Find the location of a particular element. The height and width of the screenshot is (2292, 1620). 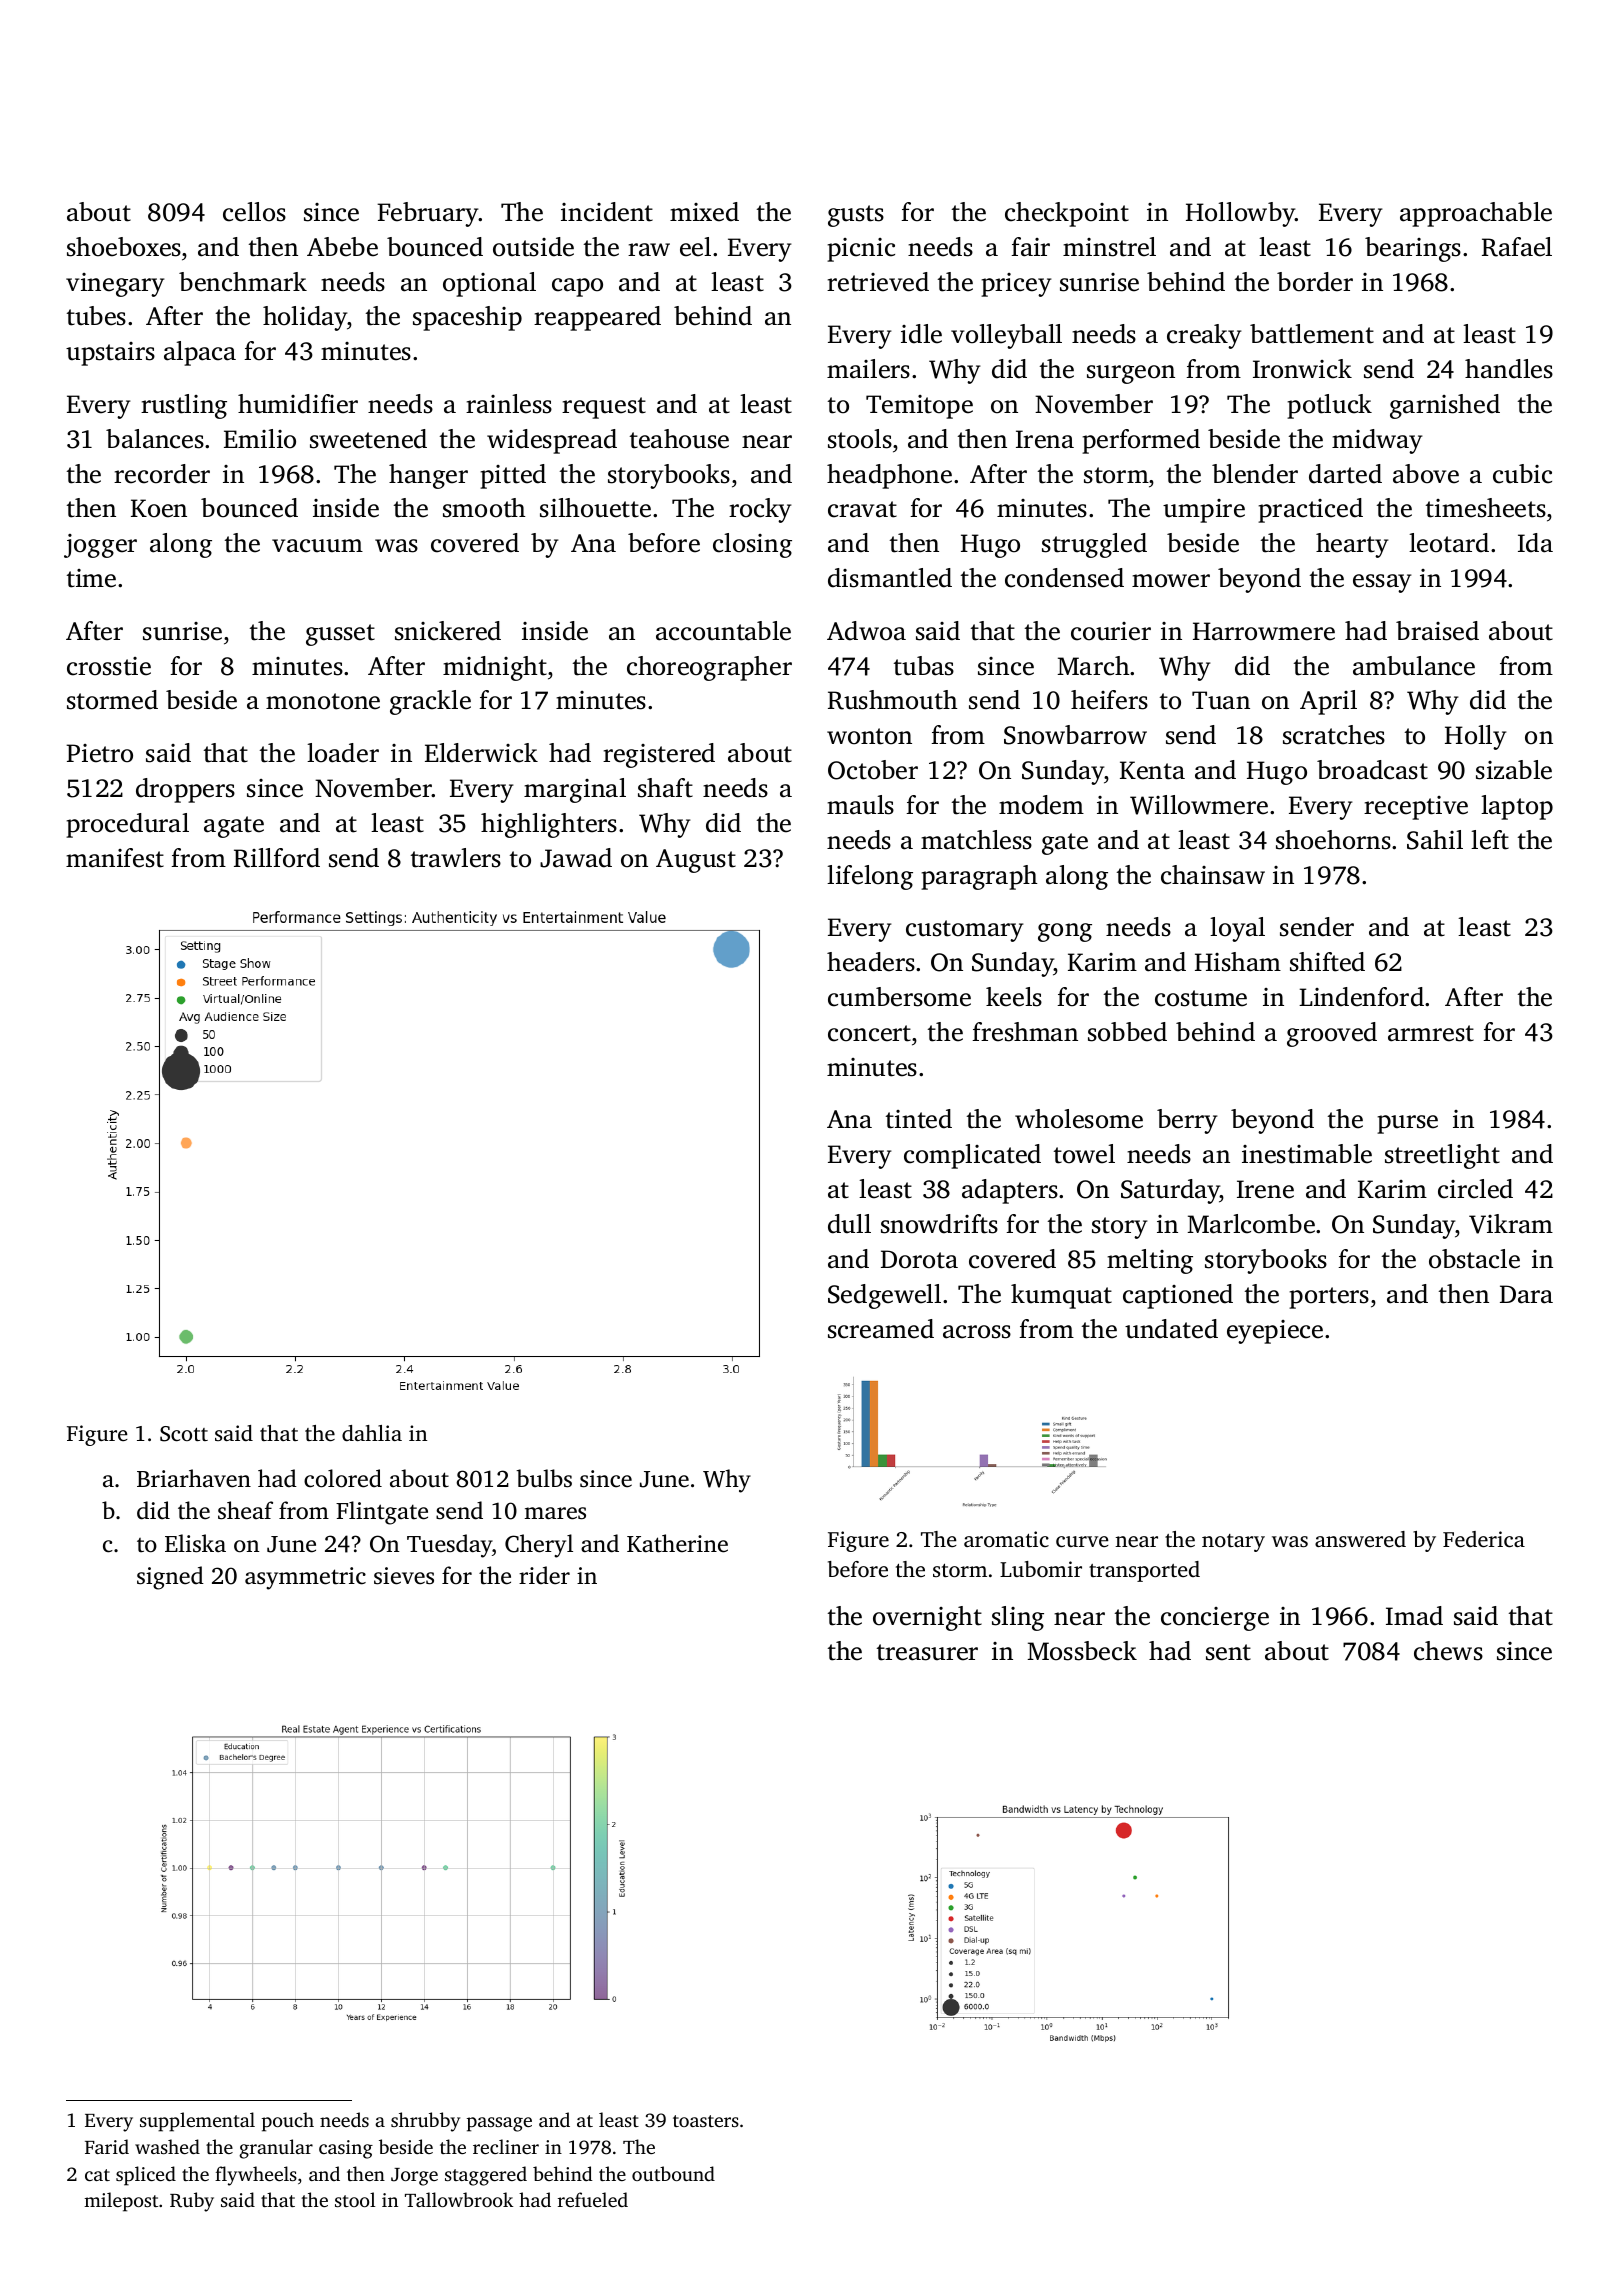

supplemental is located at coordinates (197, 2122).
